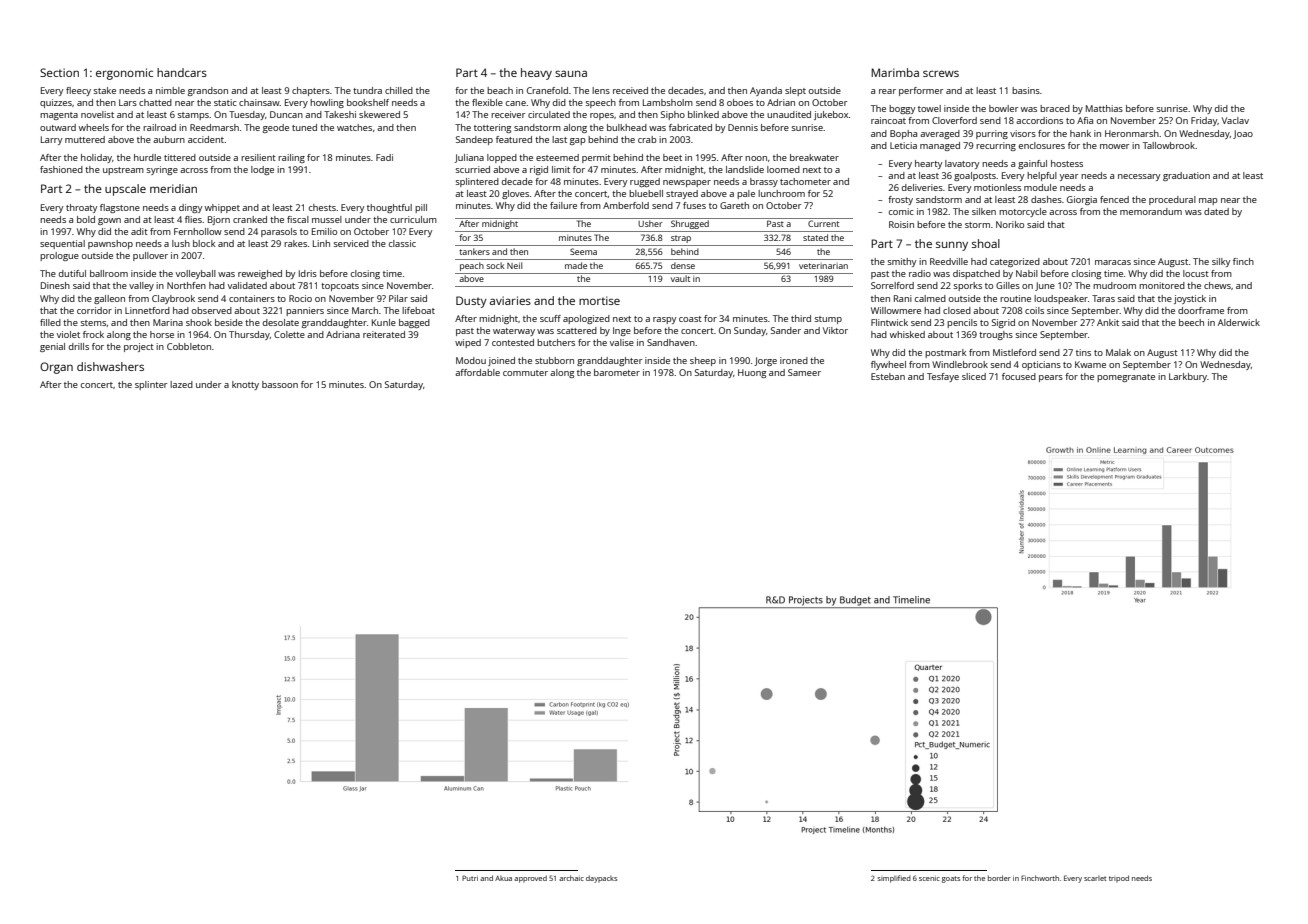  Describe the element at coordinates (470, 878) in the page. I see `Putri` at that location.
